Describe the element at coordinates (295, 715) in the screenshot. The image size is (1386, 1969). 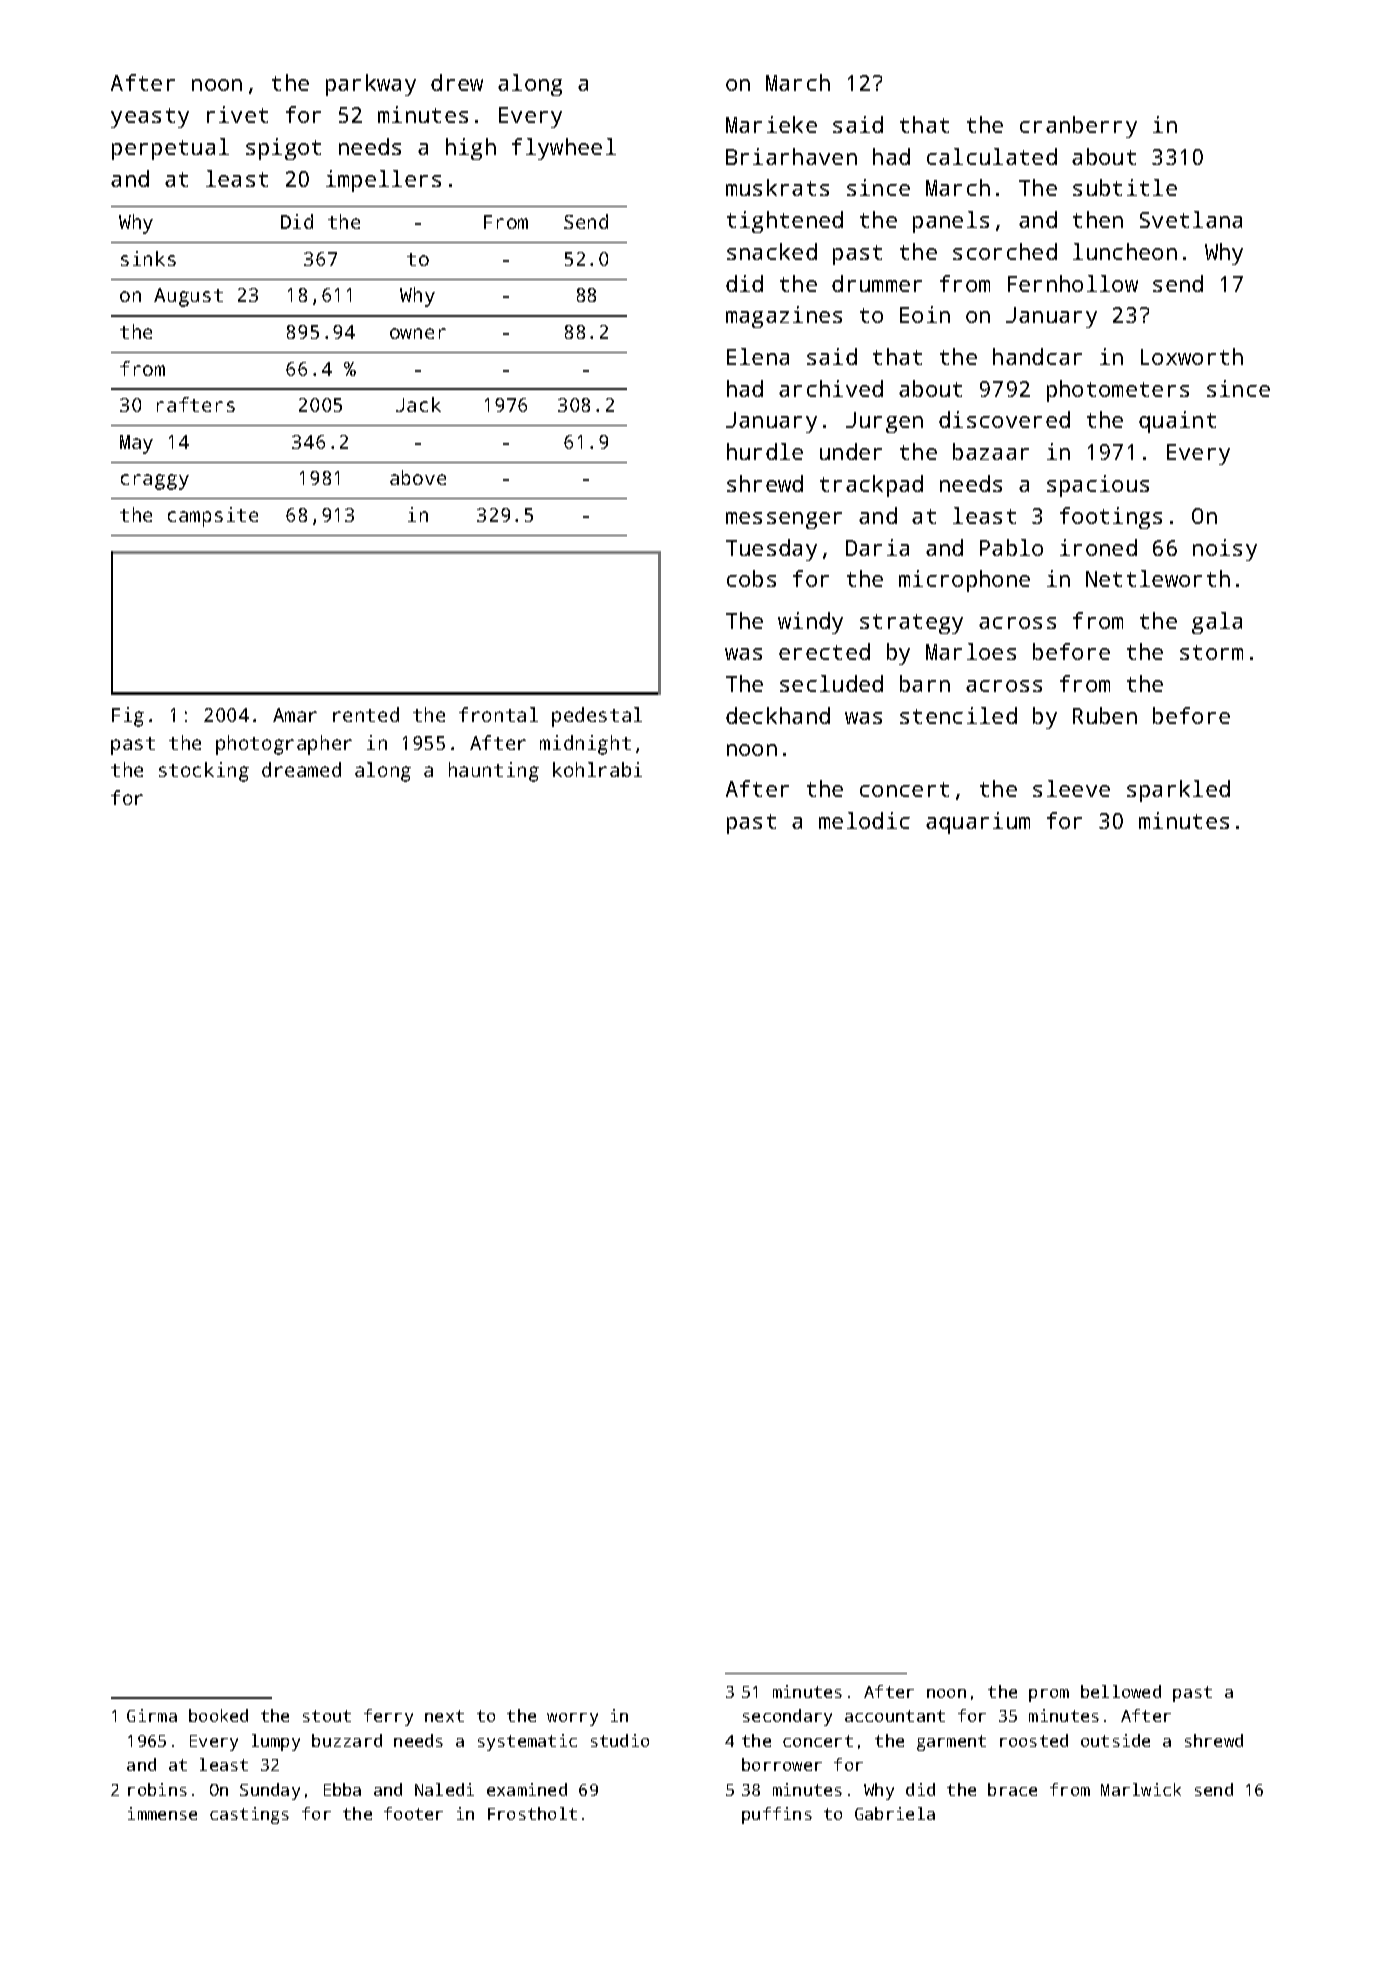
I see `Amar` at that location.
